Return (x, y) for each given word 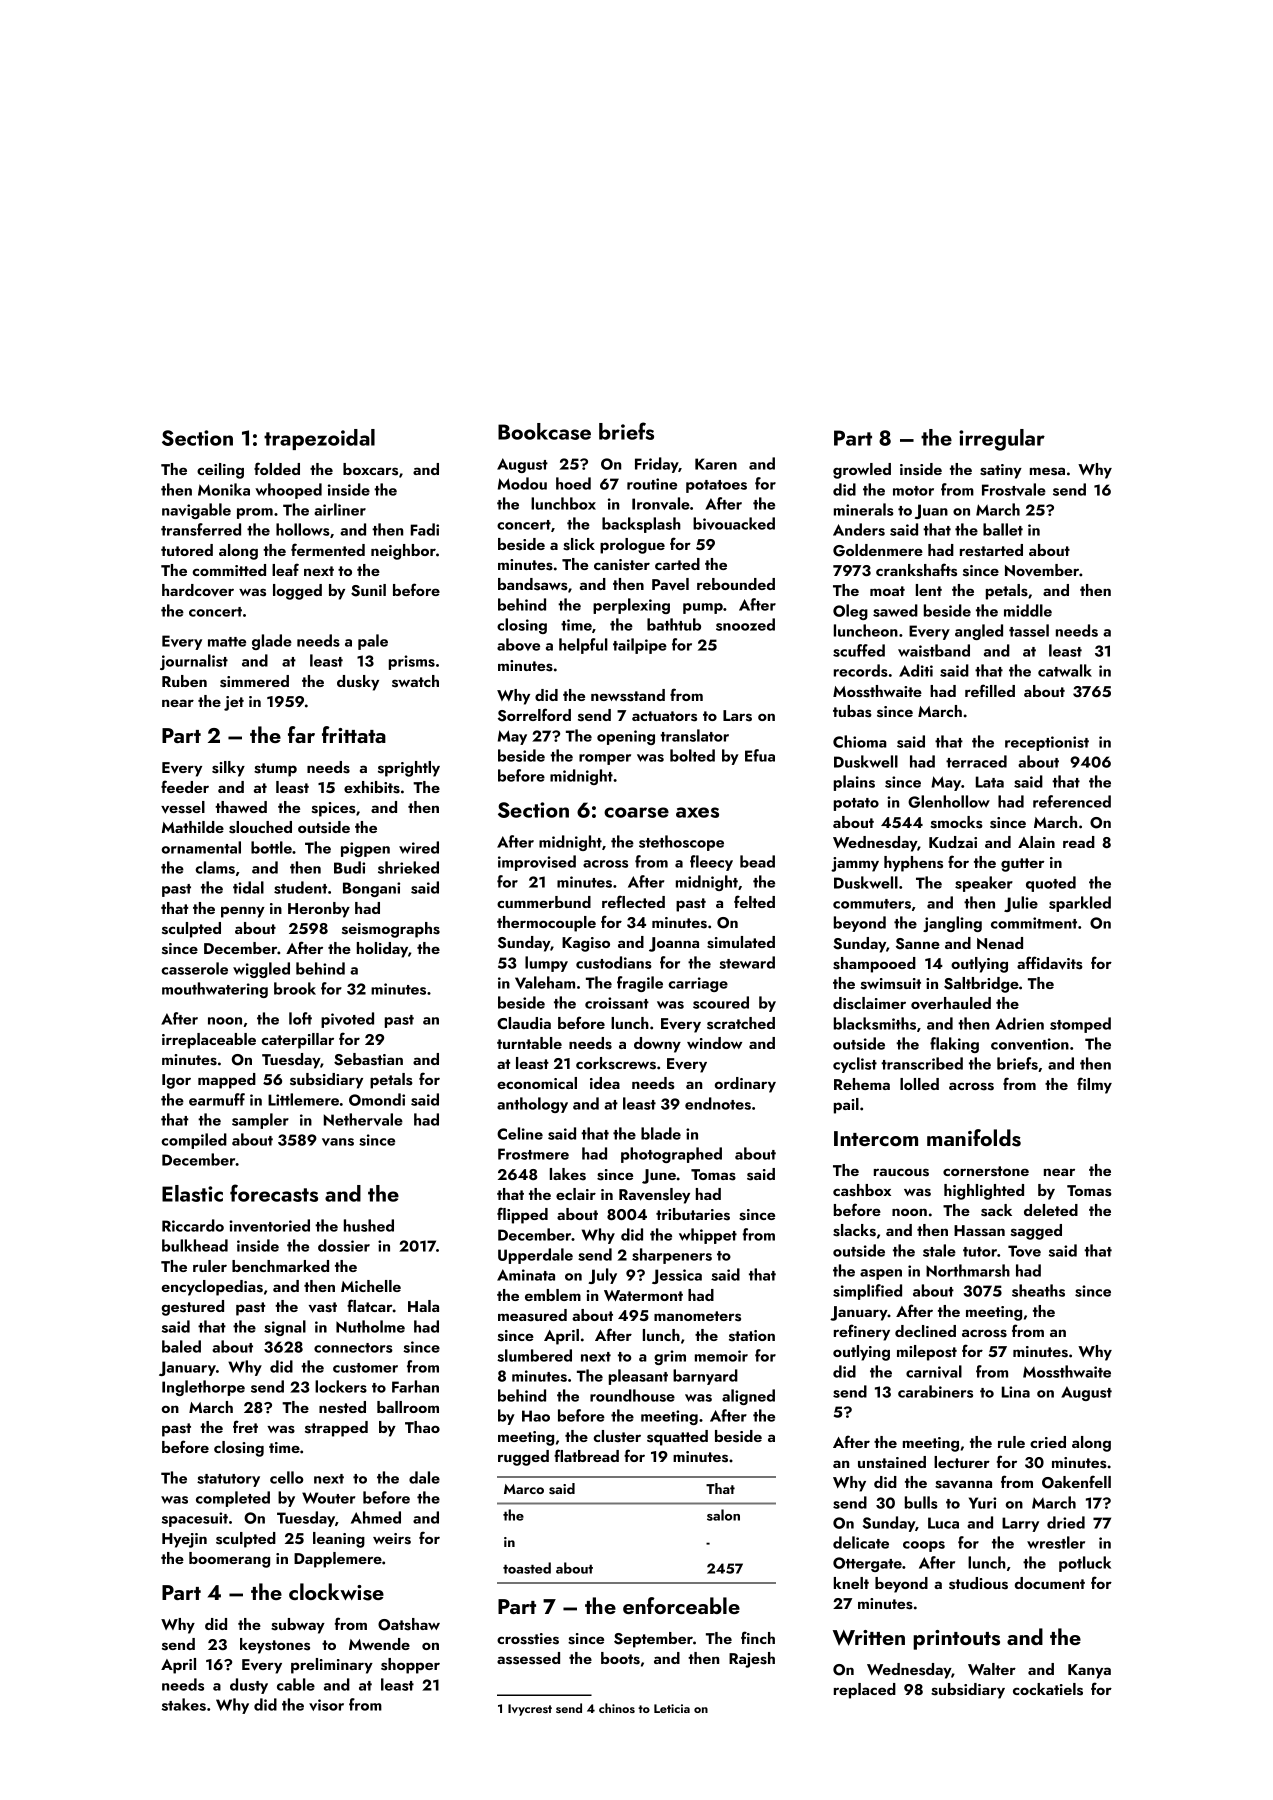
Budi (349, 867)
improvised (537, 863)
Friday (656, 465)
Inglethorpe (203, 1388)
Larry (1020, 1524)
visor (326, 1705)
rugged (523, 1458)
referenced (1072, 801)
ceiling (220, 471)
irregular (1002, 440)
